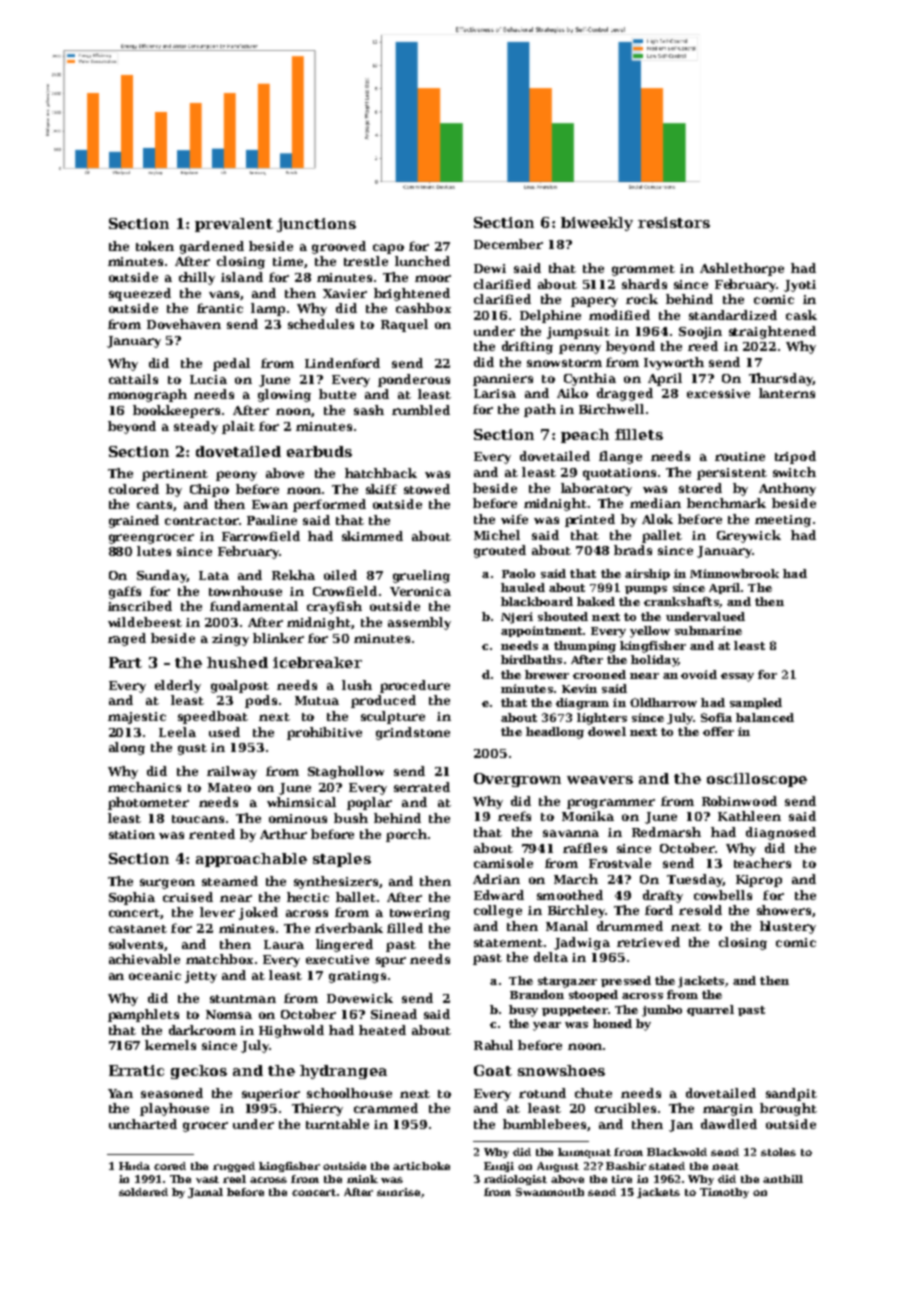 The width and height of the screenshot is (924, 1308). I want to click on junctions, so click(316, 225).
